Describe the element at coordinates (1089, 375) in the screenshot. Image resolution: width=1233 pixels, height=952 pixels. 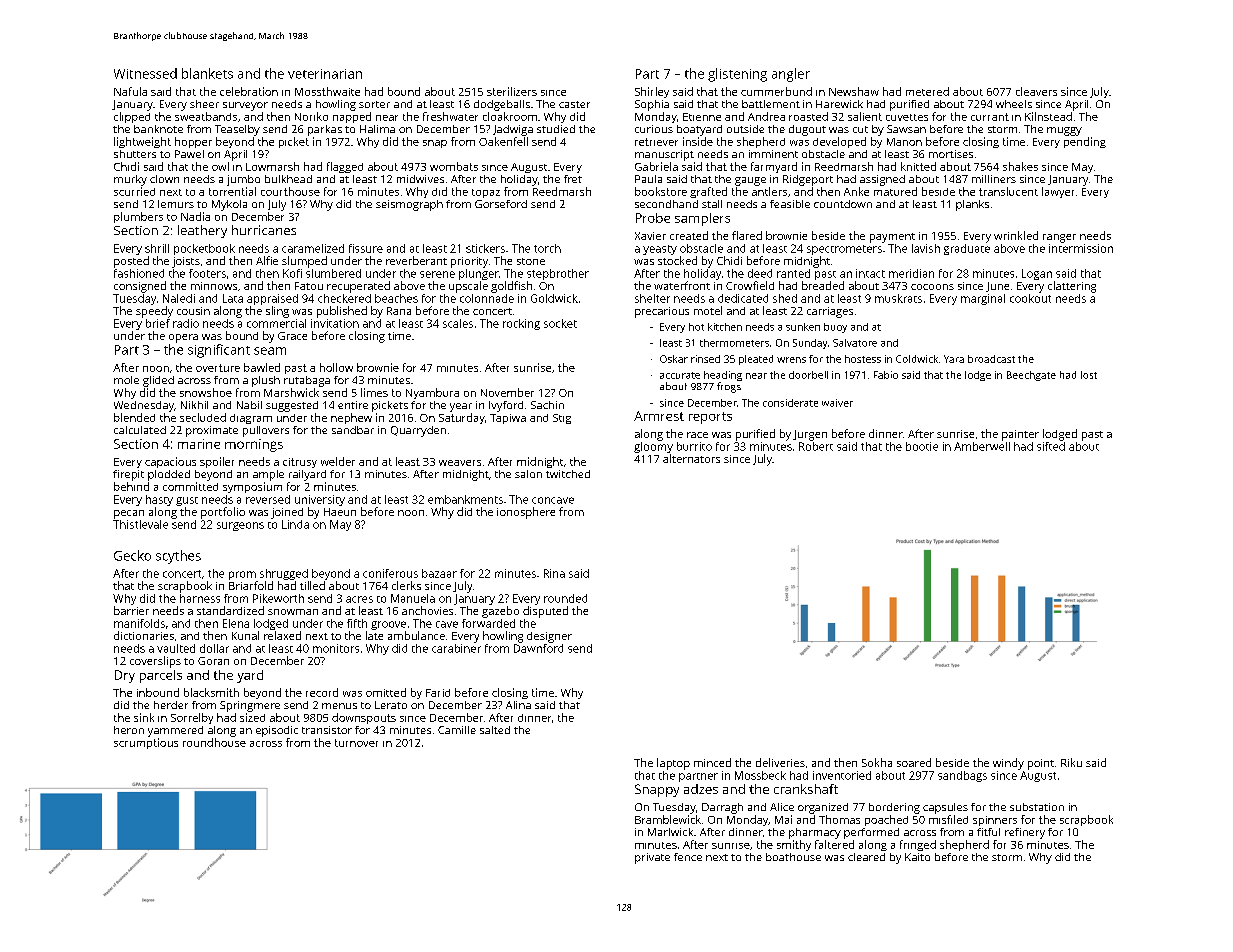
I see `lost` at that location.
